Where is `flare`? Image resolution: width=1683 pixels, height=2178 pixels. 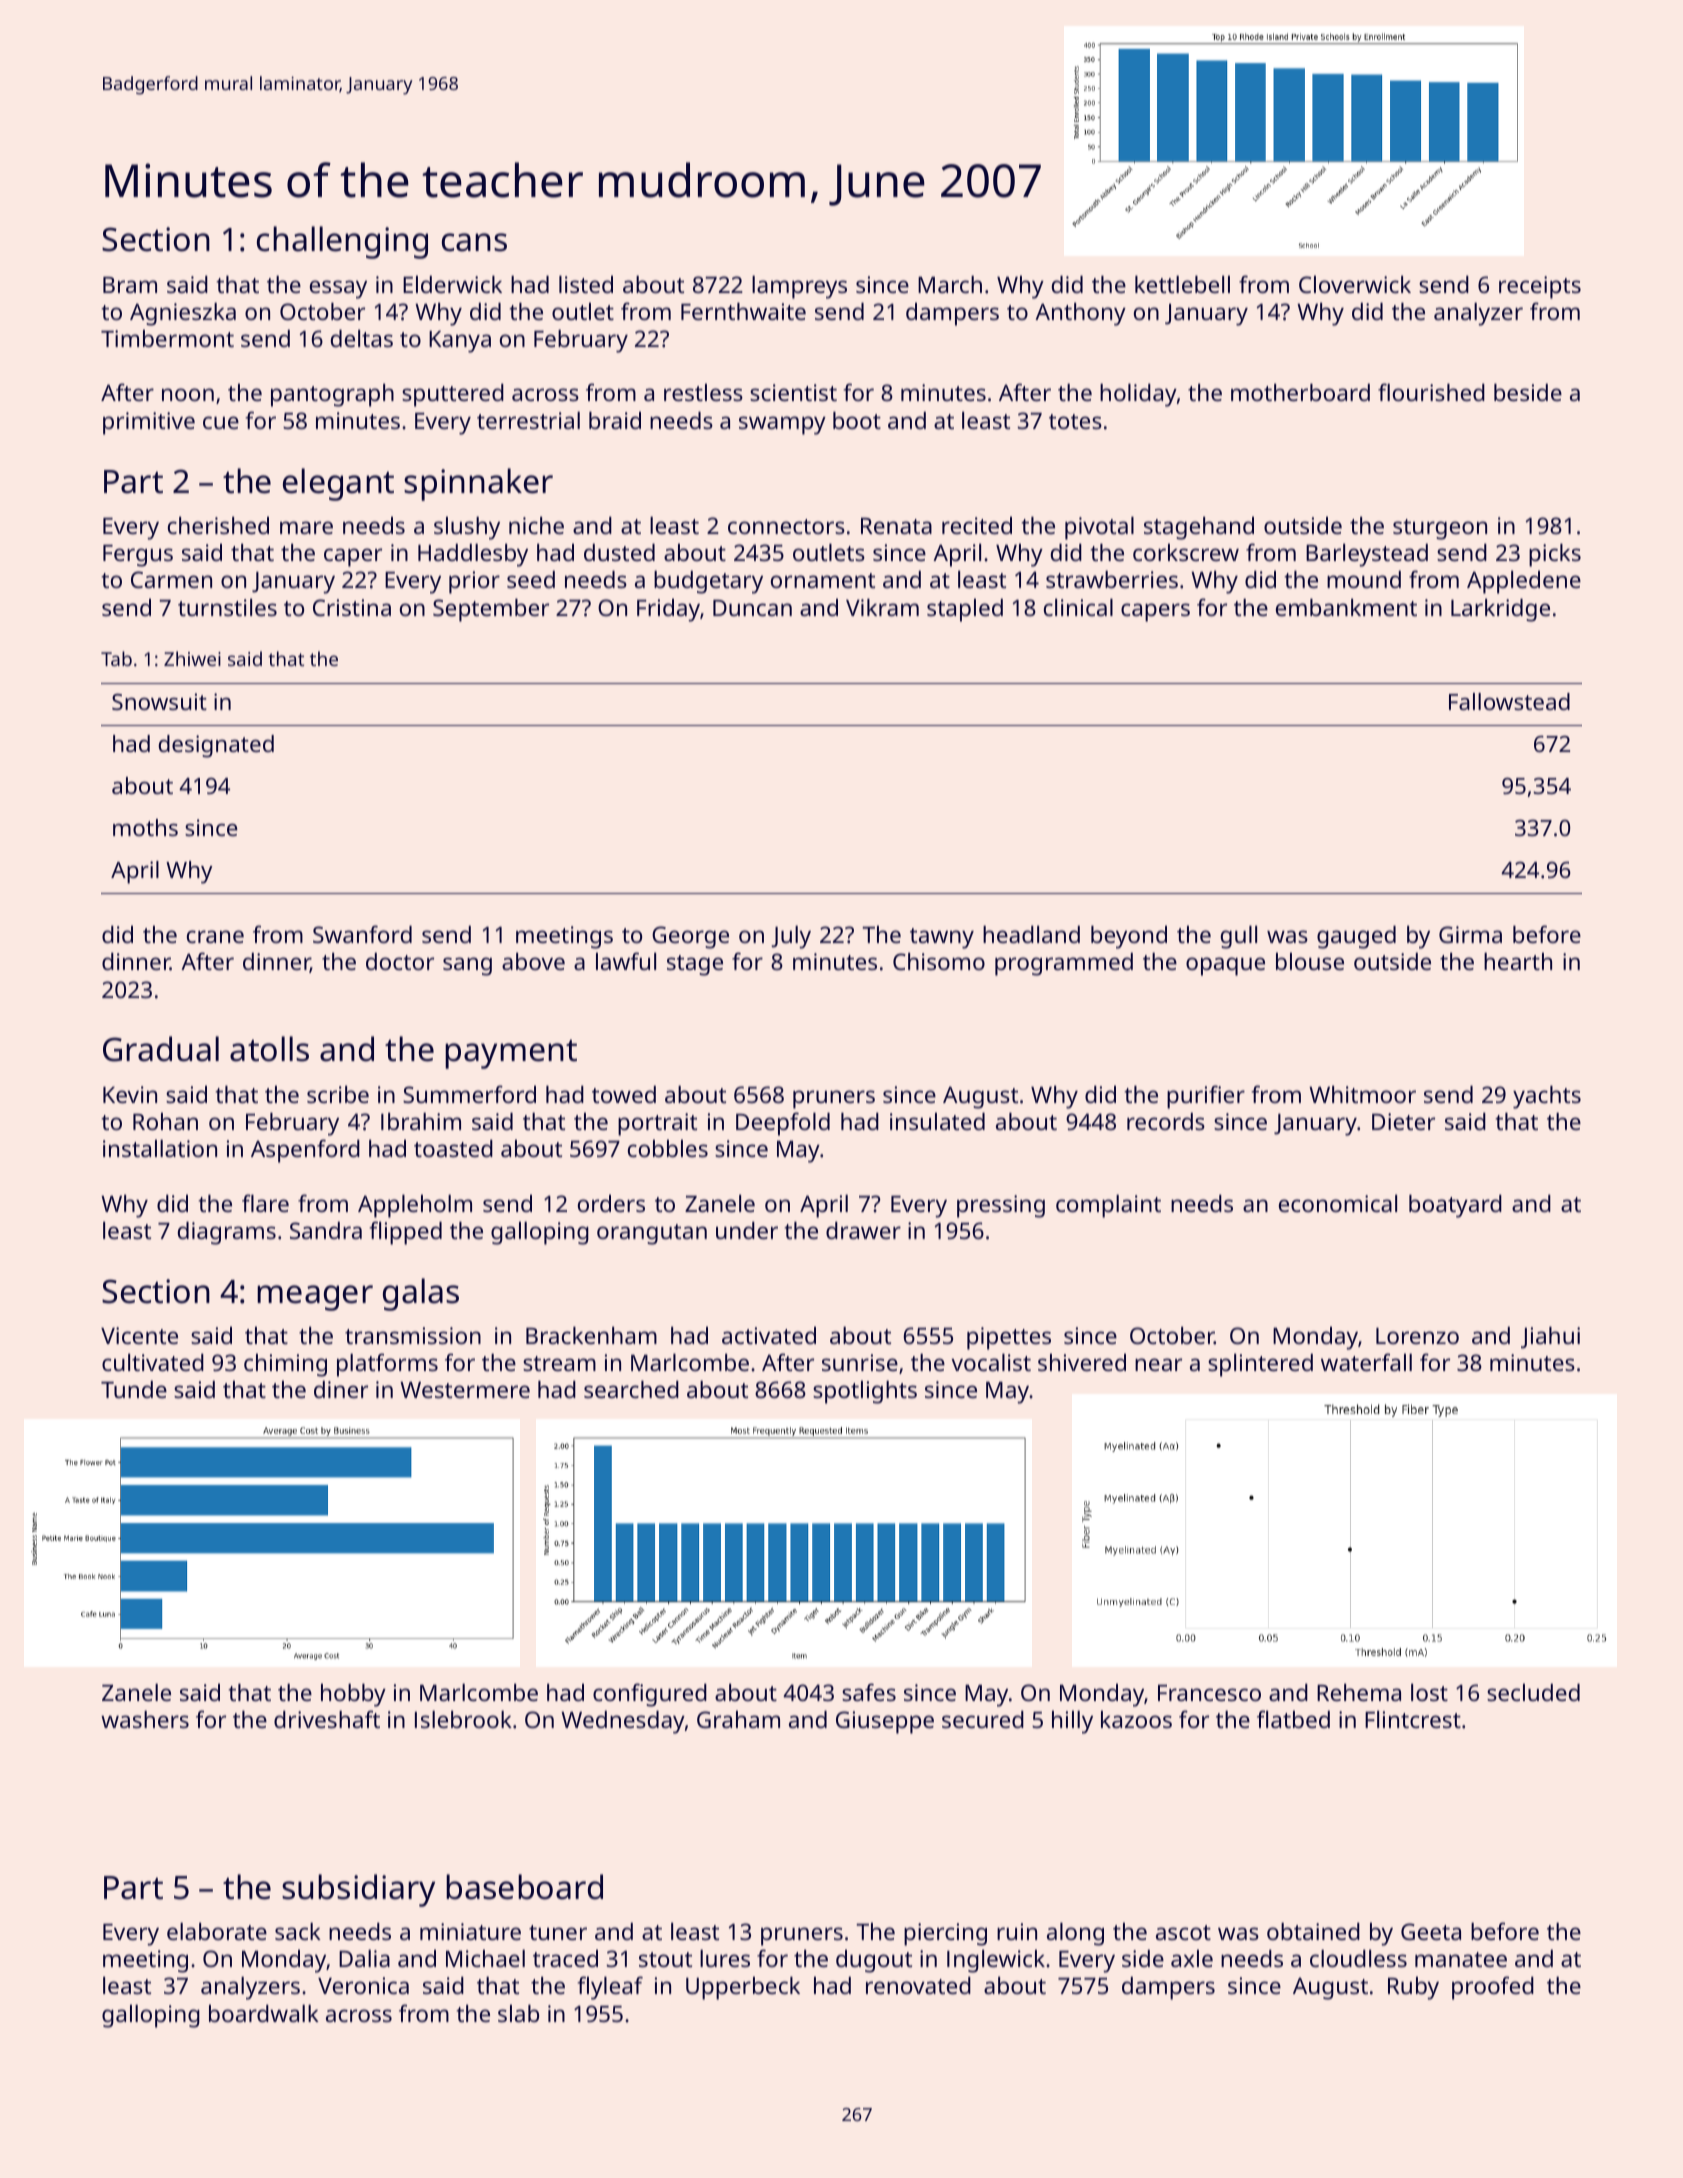
flare is located at coordinates (265, 1203).
